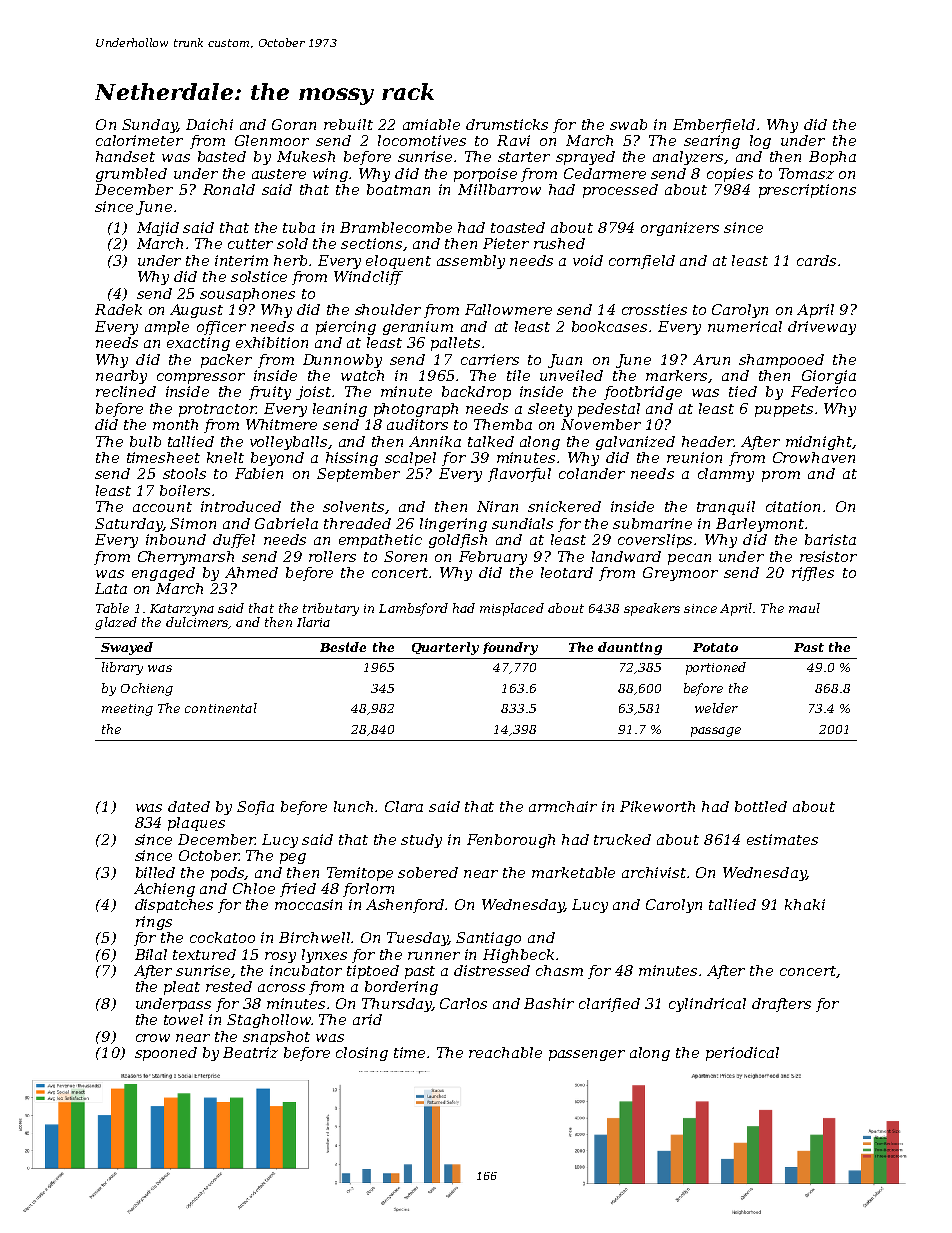 The width and height of the page is (952, 1233). I want to click on swab, so click(628, 124).
